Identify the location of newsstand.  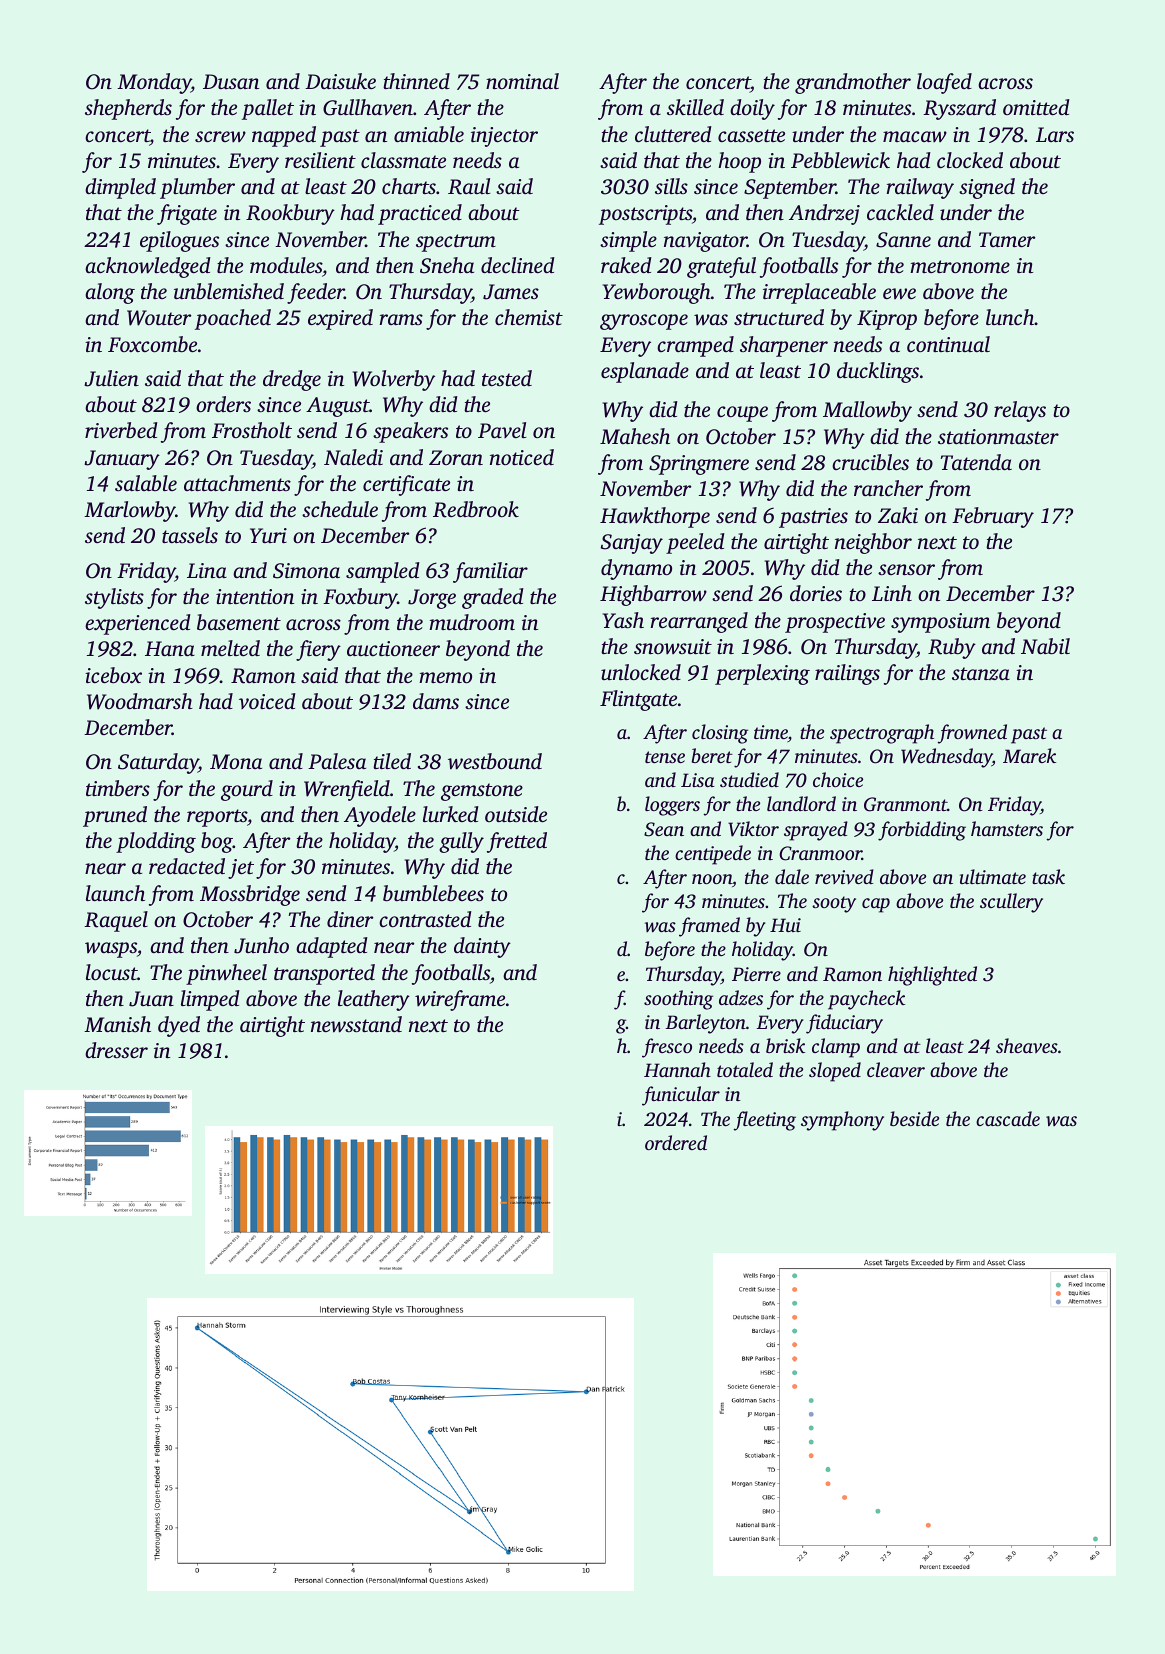
(356, 1024).
